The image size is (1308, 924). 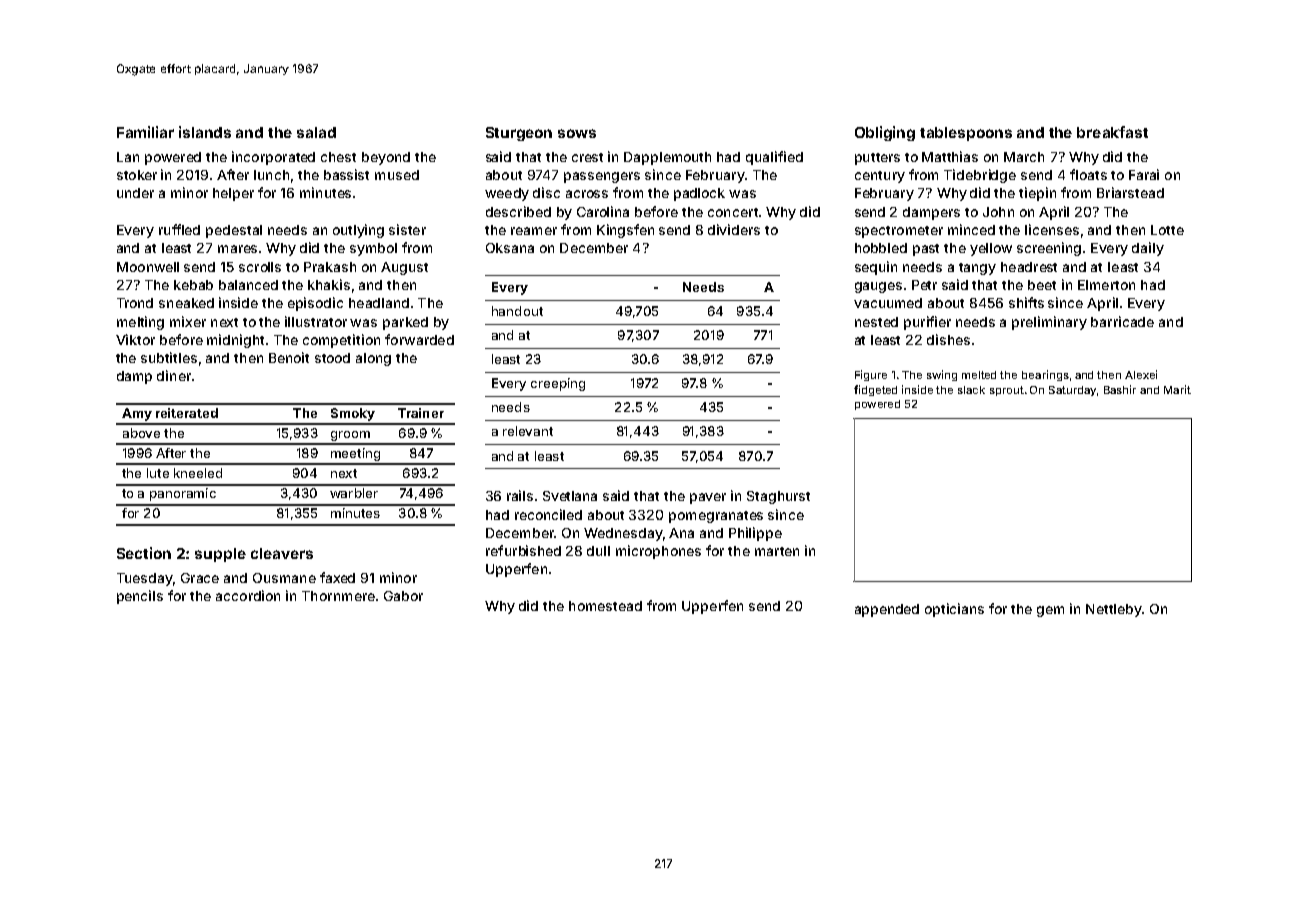 I want to click on Thornmere, so click(x=338, y=596).
